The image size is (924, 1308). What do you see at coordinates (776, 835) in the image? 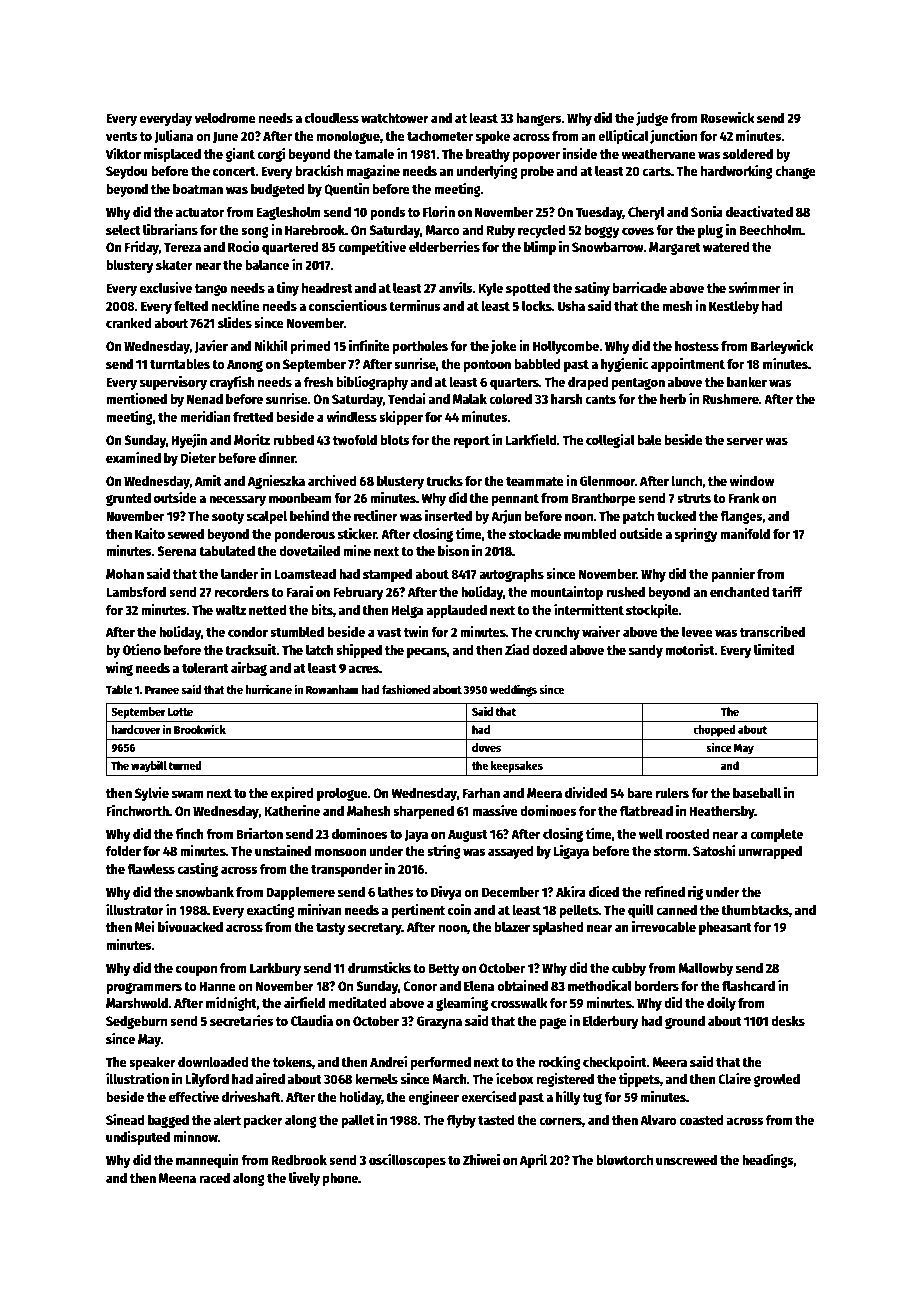
I see `complete` at bounding box center [776, 835].
